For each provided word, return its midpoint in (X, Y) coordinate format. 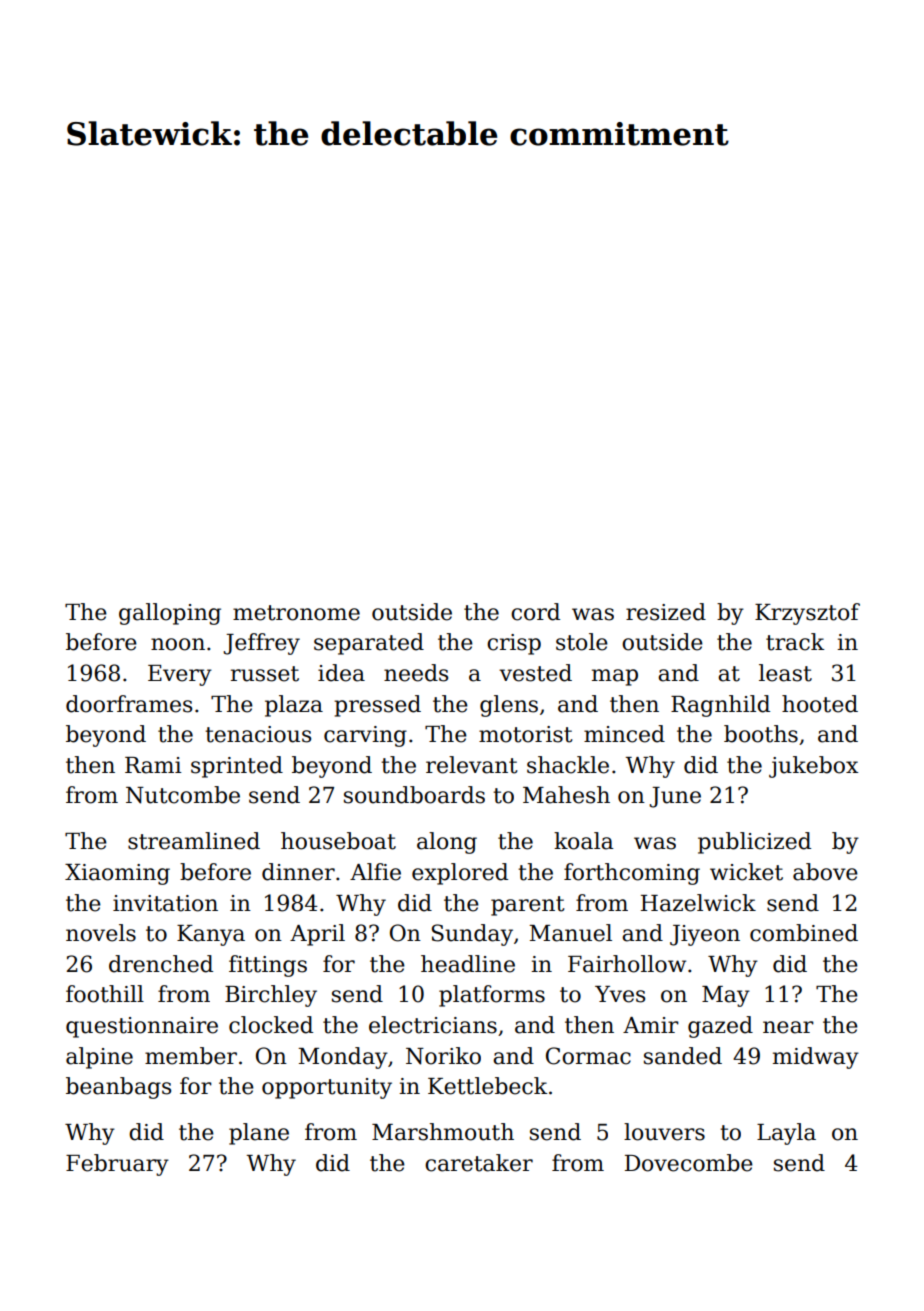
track (795, 642)
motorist (526, 734)
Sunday (472, 935)
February (117, 1165)
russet (265, 674)
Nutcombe (183, 795)
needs (416, 673)
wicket (746, 872)
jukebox (813, 767)
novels (101, 933)
